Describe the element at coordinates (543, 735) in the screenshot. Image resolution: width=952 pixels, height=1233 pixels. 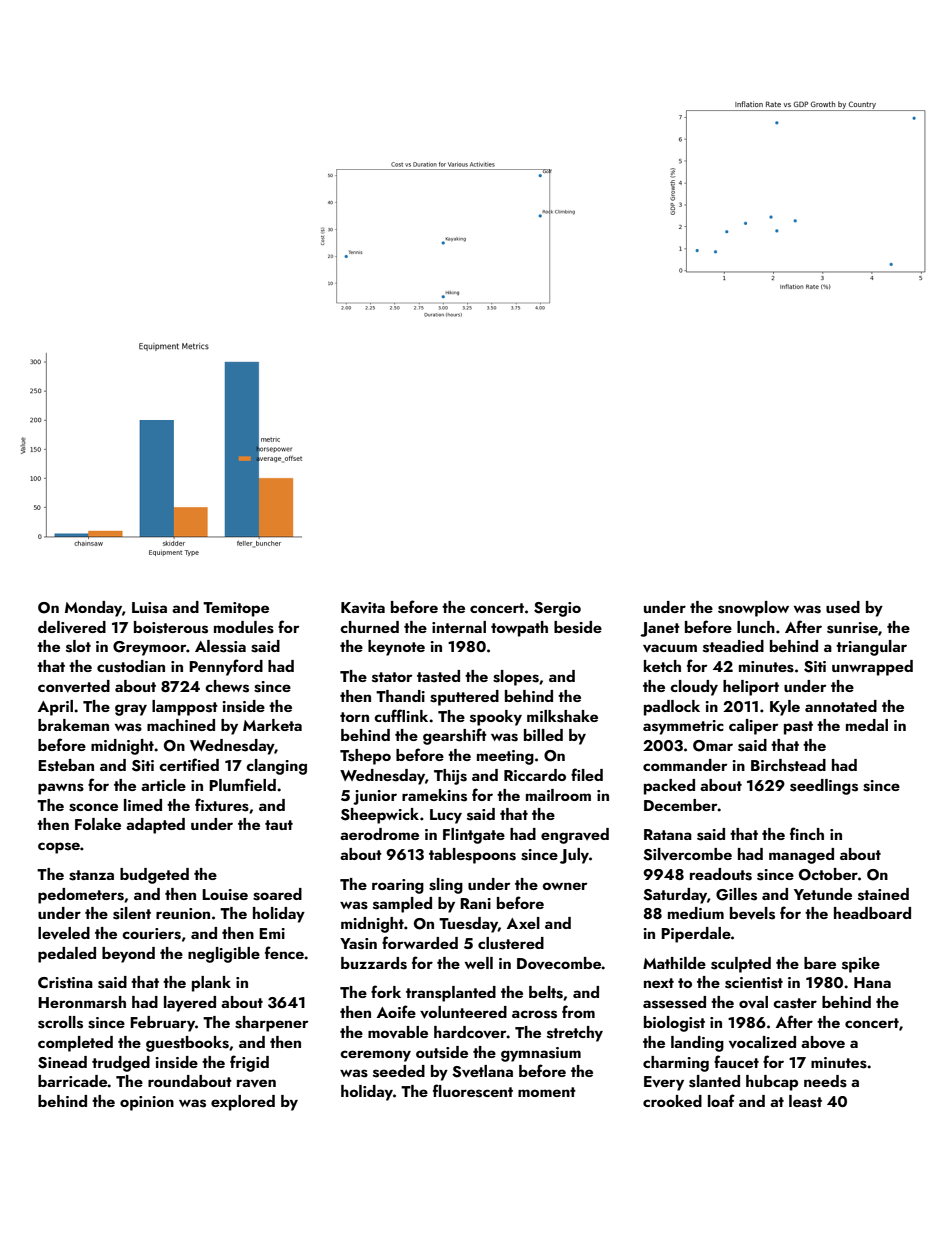
I see `billed` at that location.
